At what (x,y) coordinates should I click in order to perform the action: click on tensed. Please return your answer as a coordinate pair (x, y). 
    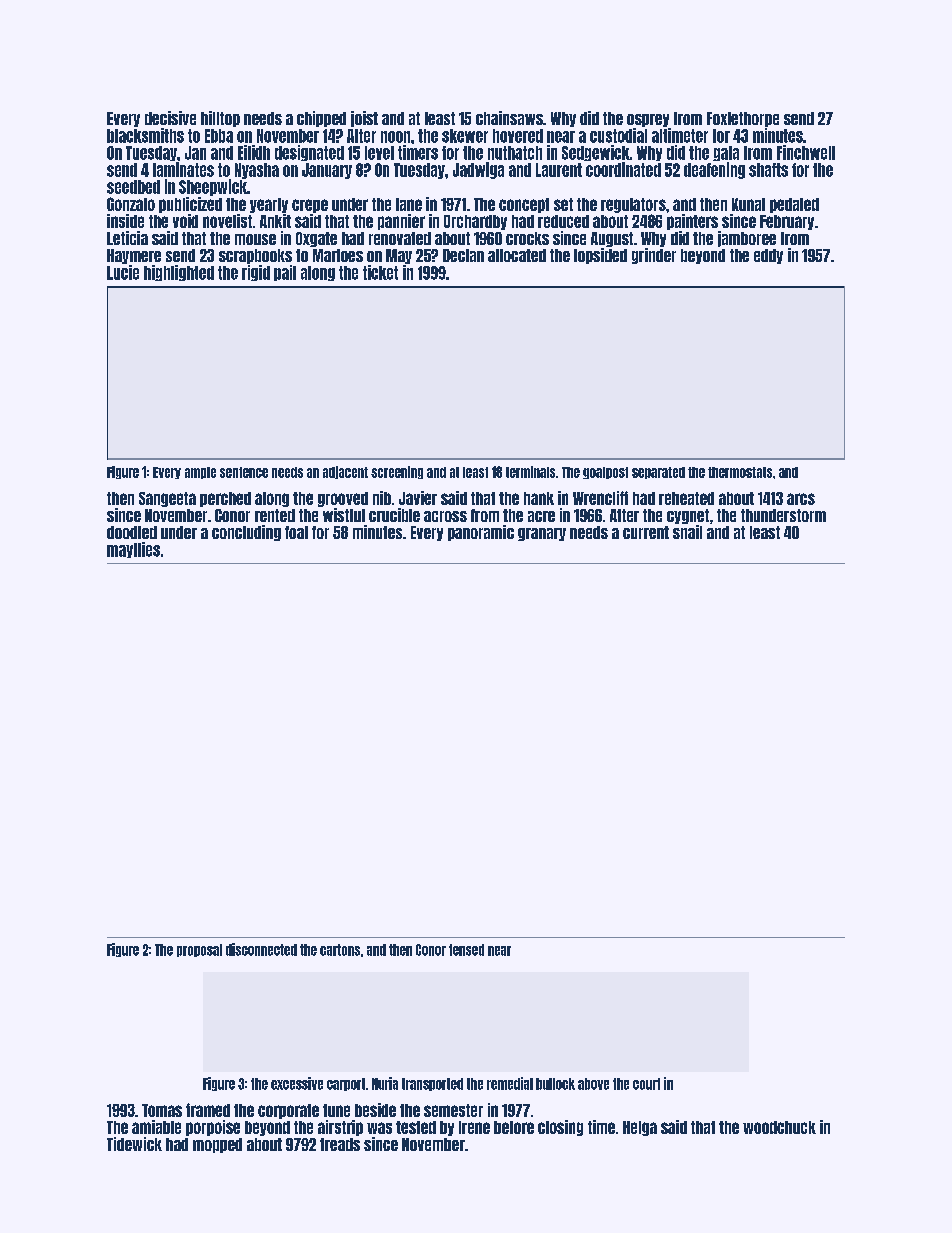
    Looking at the image, I should click on (466, 950).
